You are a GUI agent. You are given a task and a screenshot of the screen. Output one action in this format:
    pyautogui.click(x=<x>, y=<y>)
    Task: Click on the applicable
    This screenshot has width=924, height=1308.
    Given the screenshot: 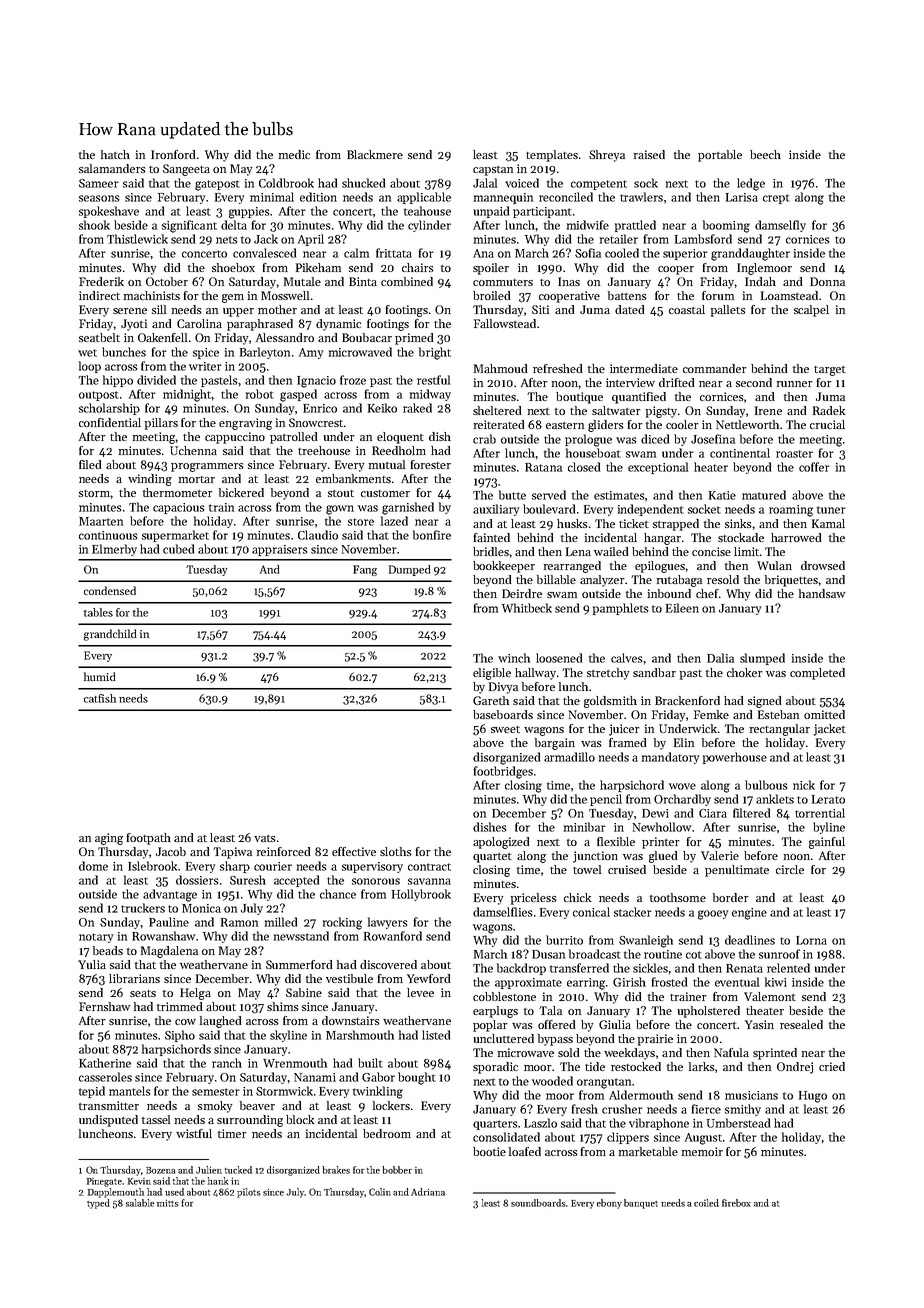 What is the action you would take?
    pyautogui.click(x=424, y=198)
